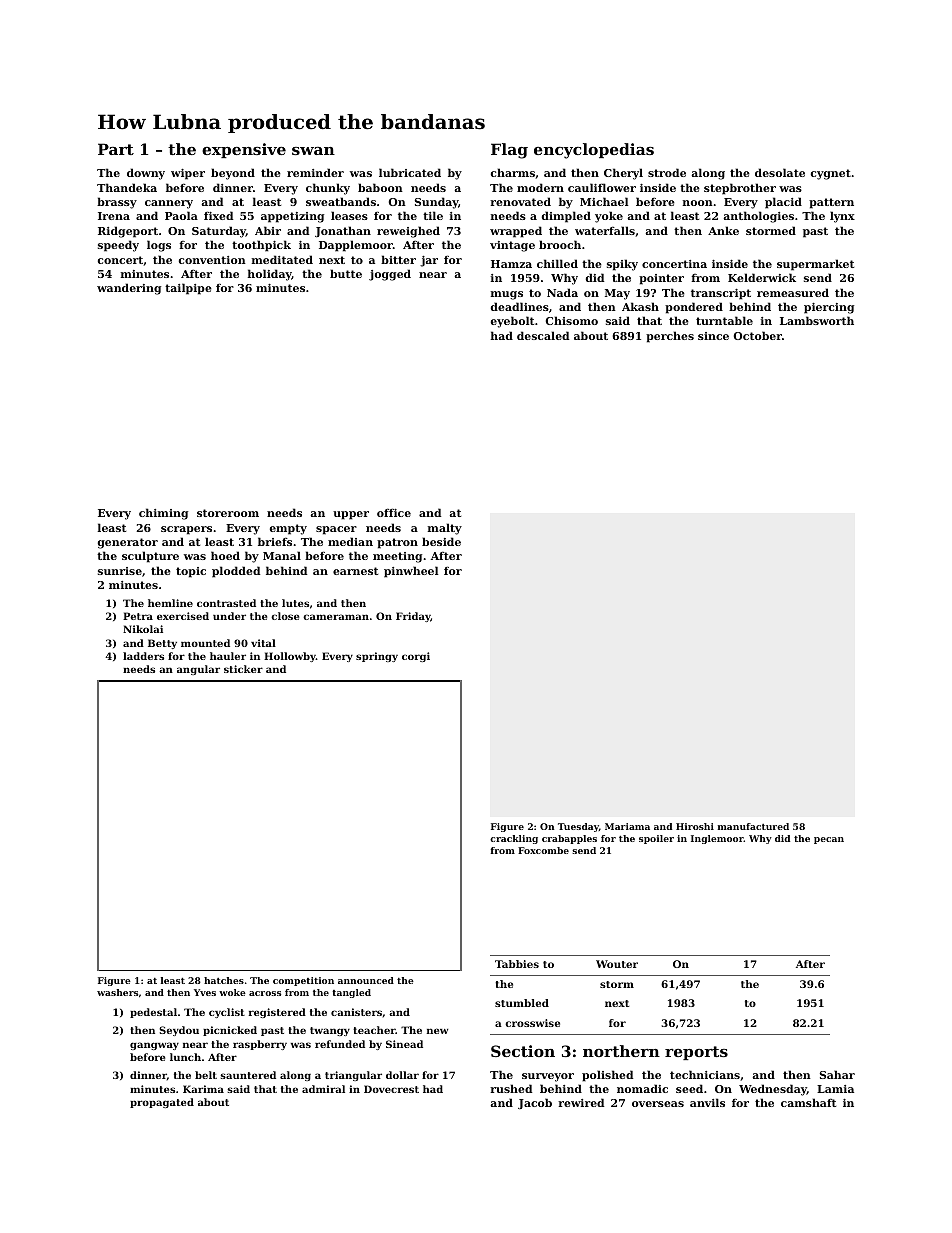 This image has width=952, height=1233. What do you see at coordinates (511, 1088) in the image?
I see `rushed` at bounding box center [511, 1088].
